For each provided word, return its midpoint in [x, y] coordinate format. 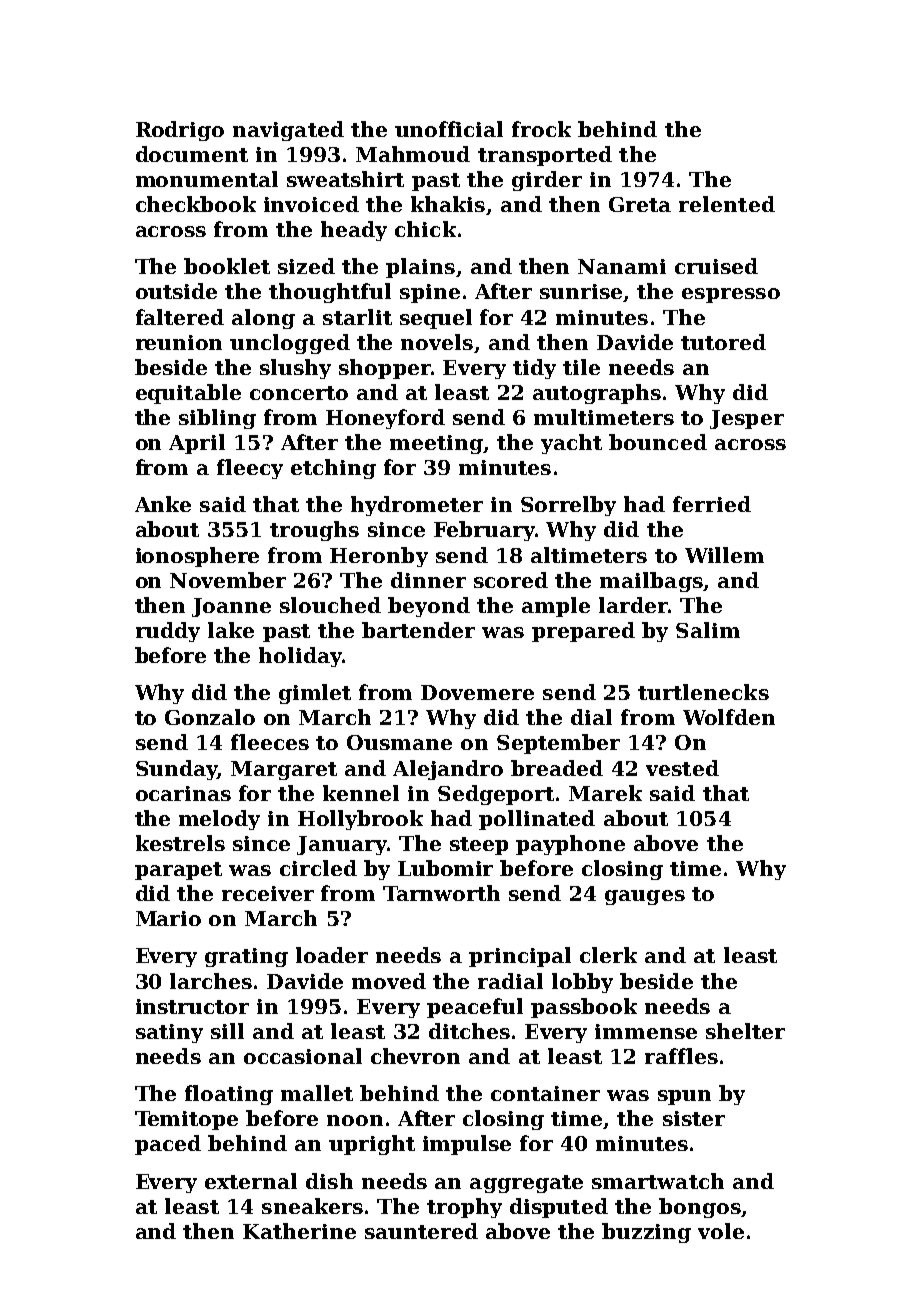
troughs [314, 531]
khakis [448, 204]
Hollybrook [360, 820]
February [484, 531]
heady [354, 231]
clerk [608, 955]
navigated [288, 131]
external [251, 1181]
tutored [723, 342]
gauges [645, 897]
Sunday [177, 770]
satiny [169, 1033]
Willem [724, 555]
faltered [180, 317]
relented [727, 204]
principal [520, 957]
